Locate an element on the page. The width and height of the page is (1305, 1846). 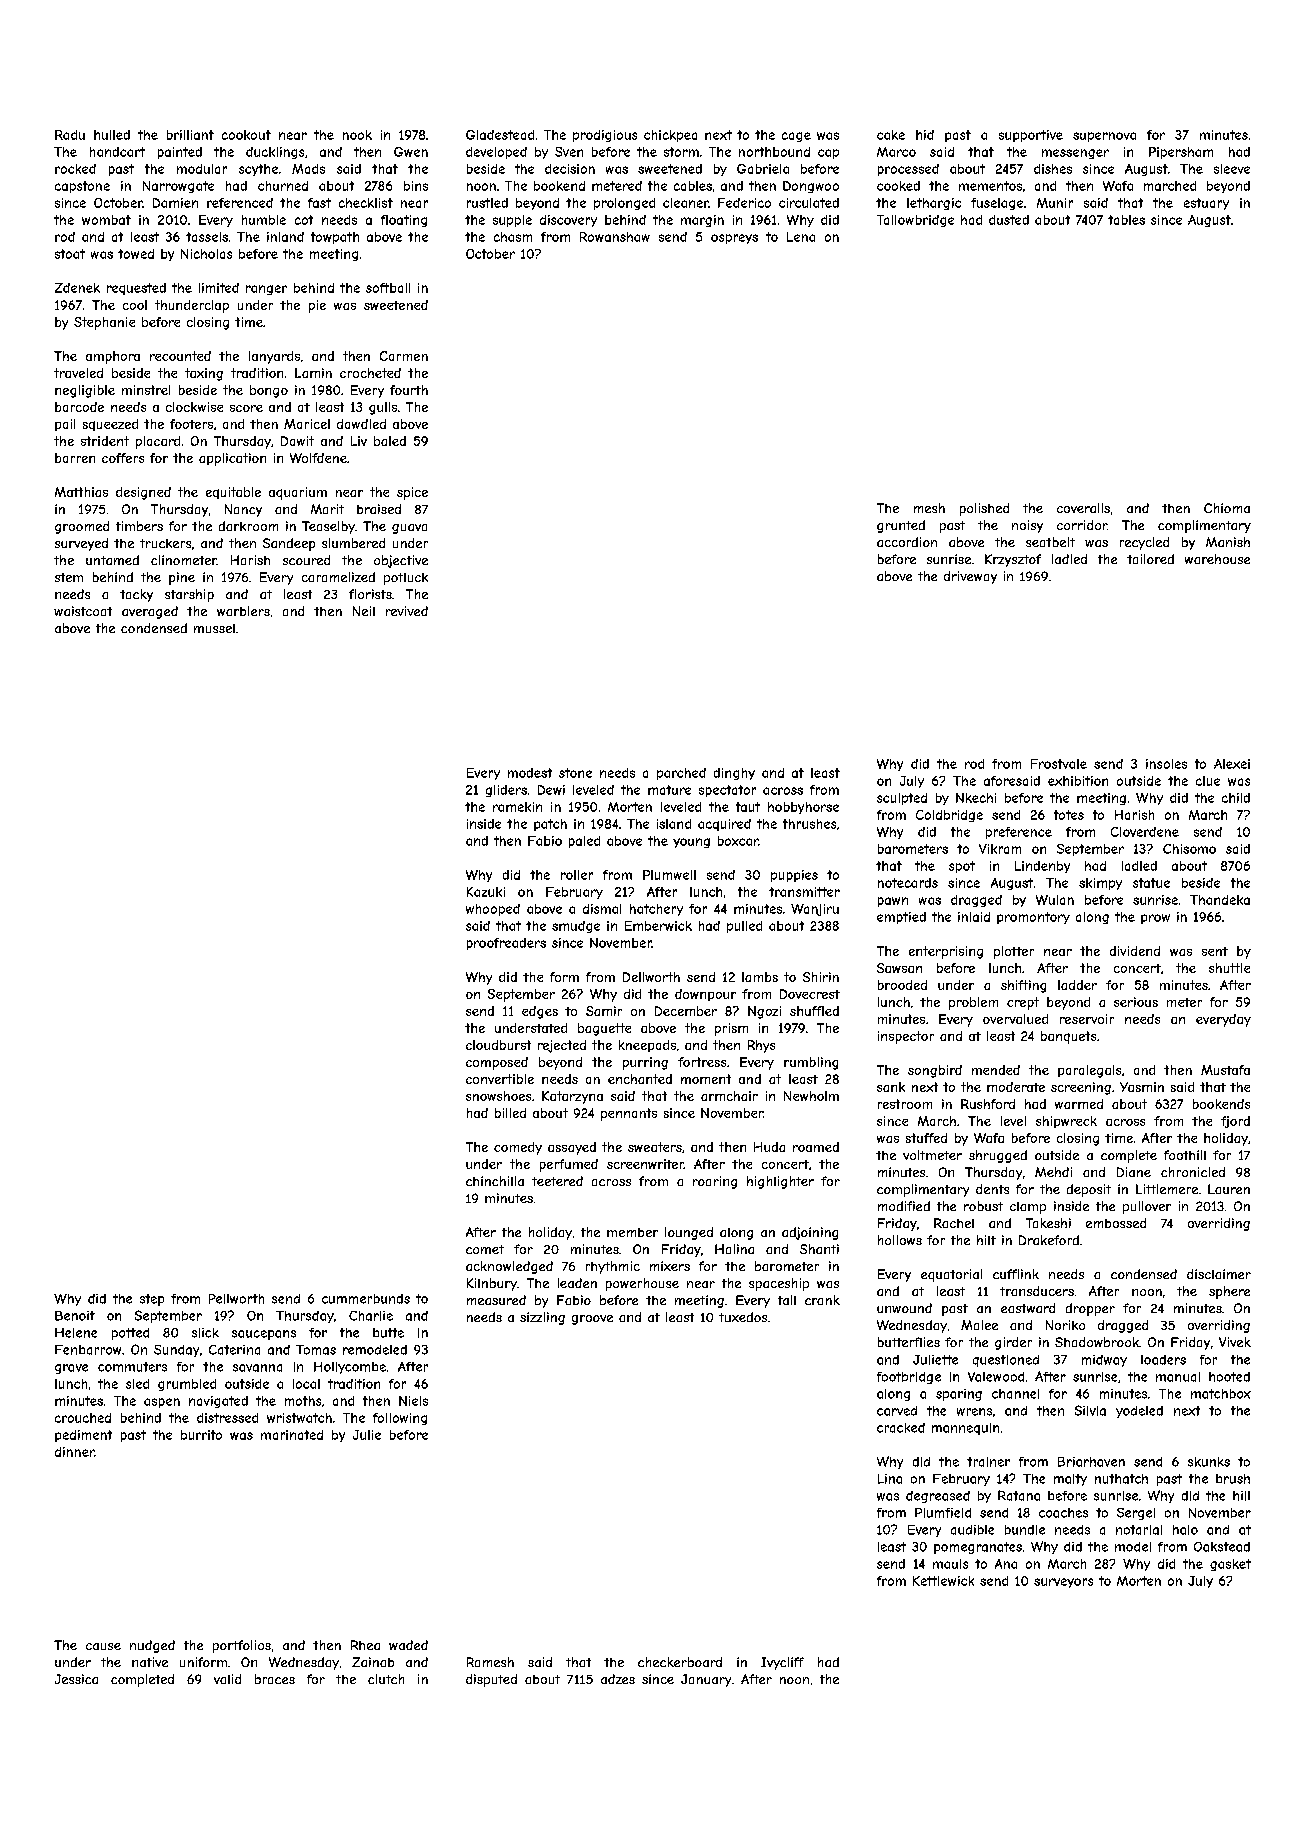
hobbyhorse is located at coordinates (803, 808).
